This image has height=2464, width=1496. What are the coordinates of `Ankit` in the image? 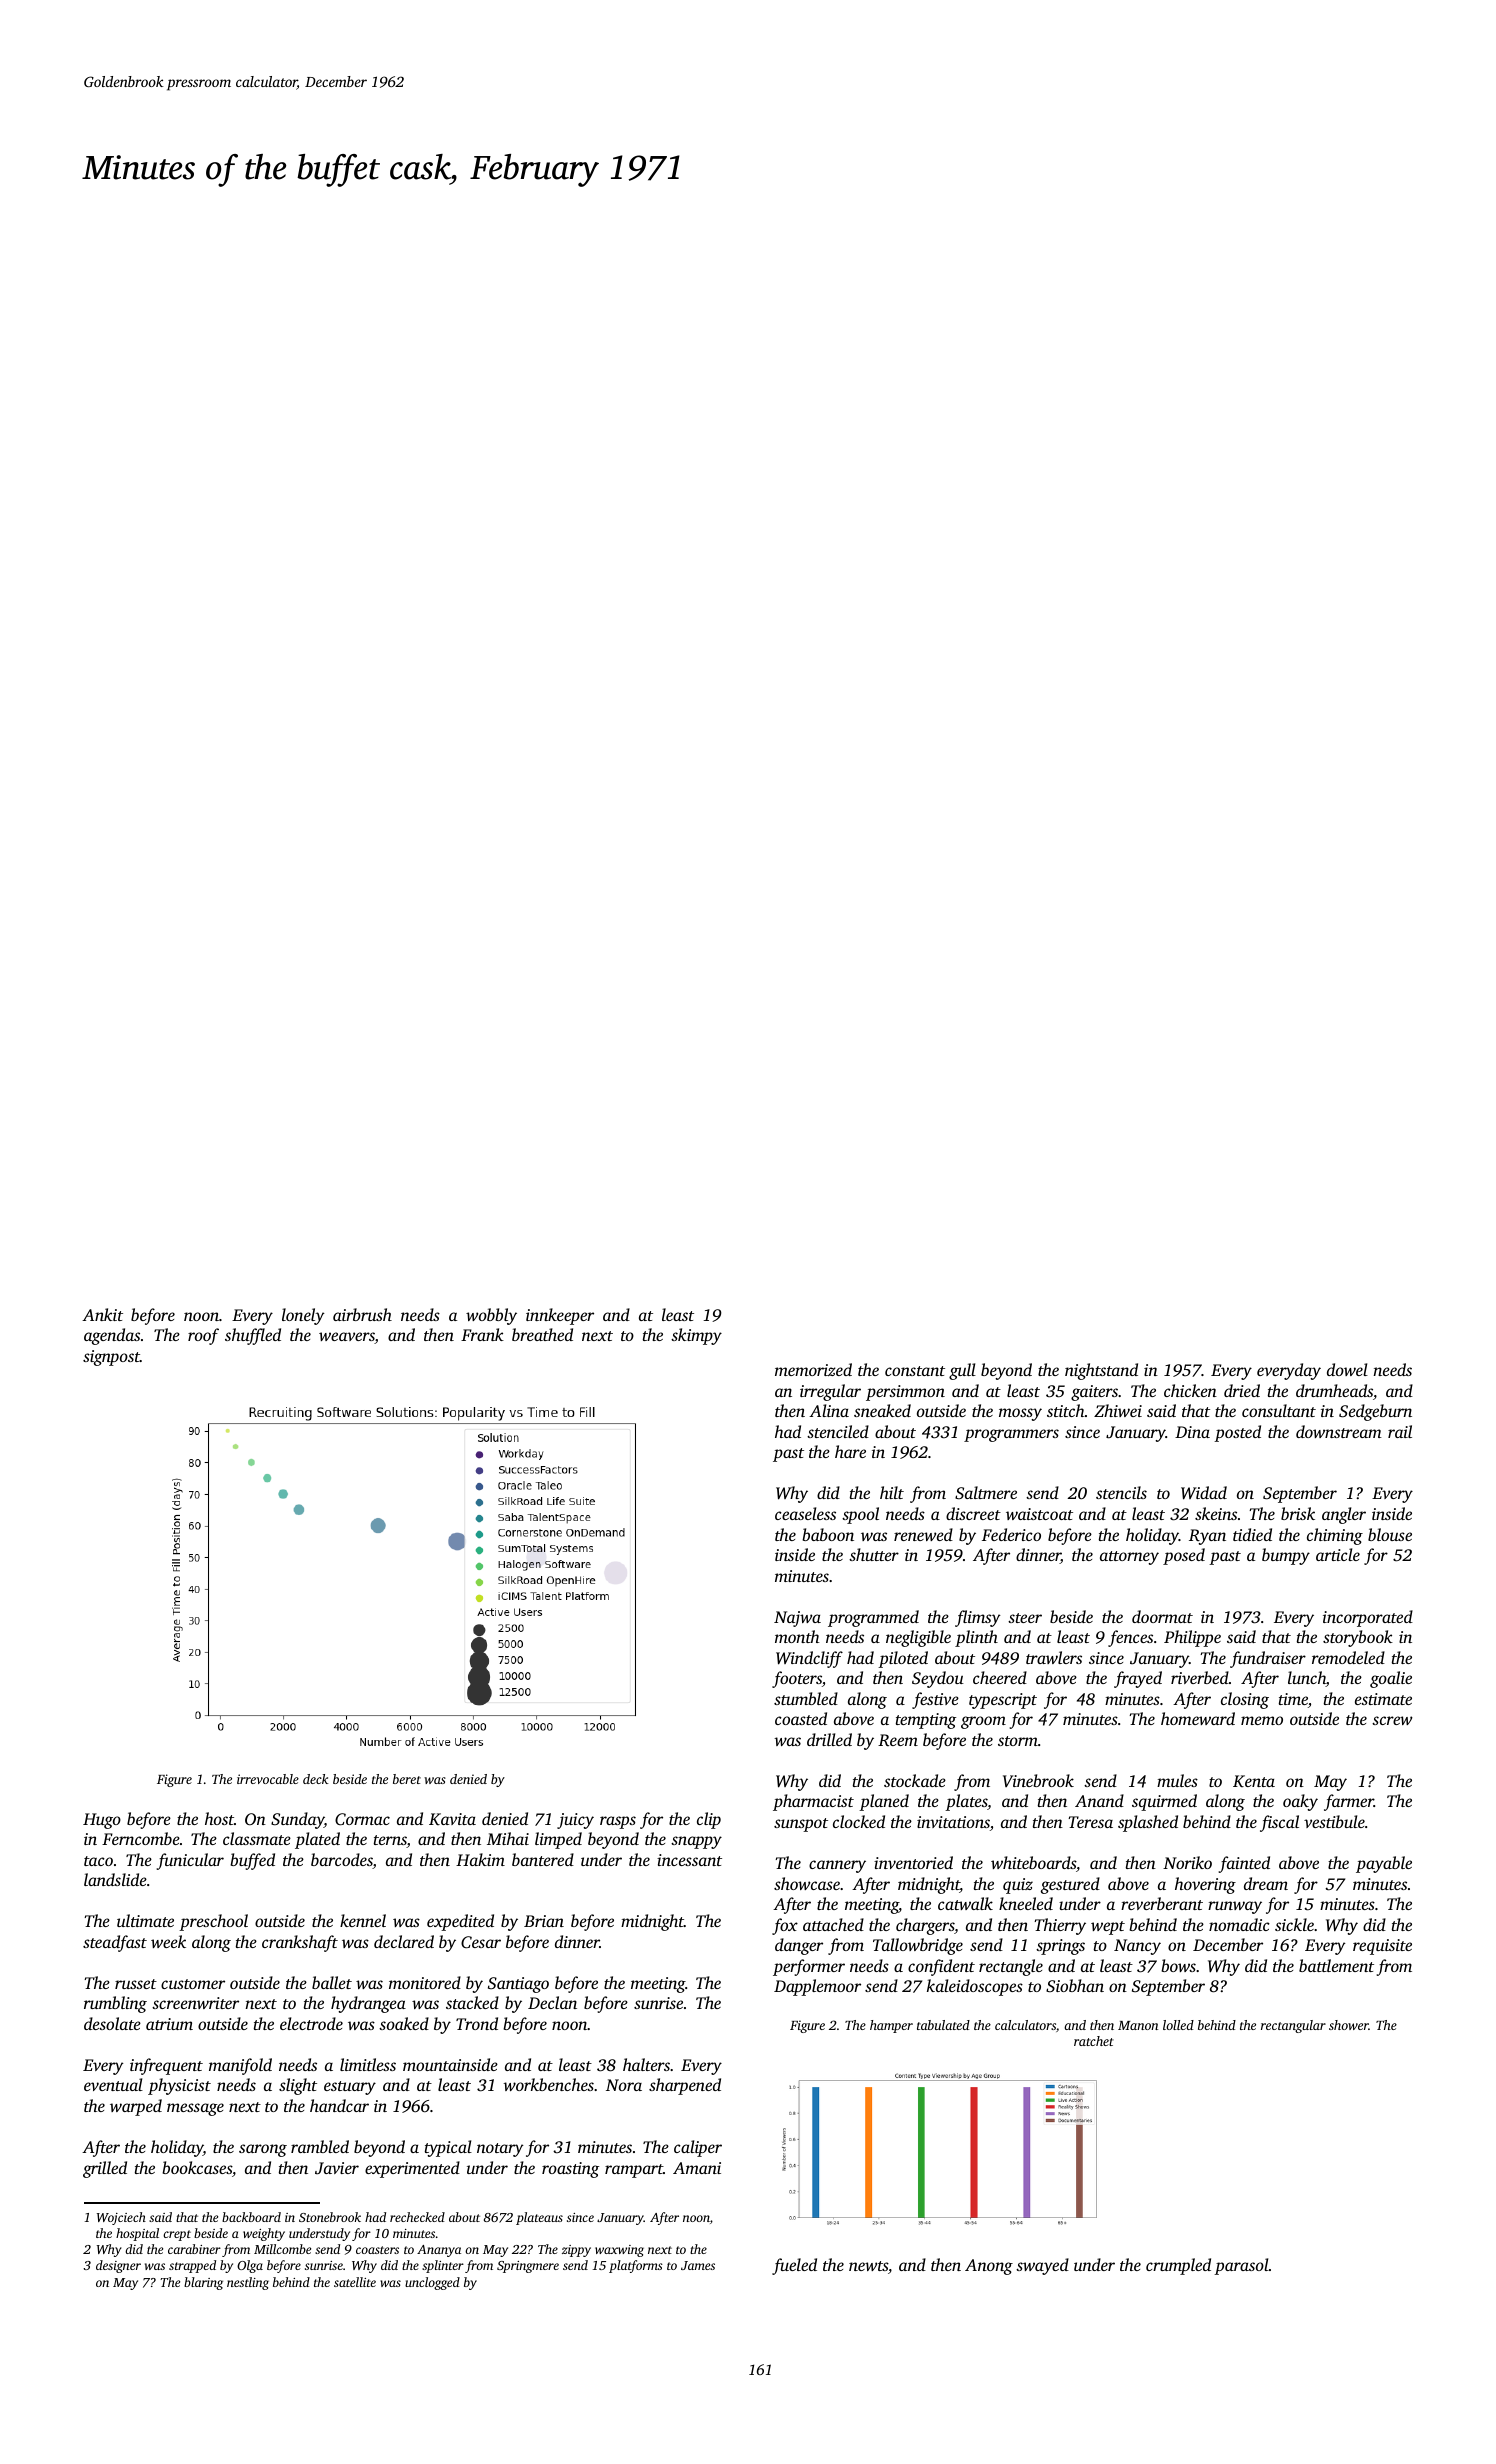 It's located at (102, 1314).
